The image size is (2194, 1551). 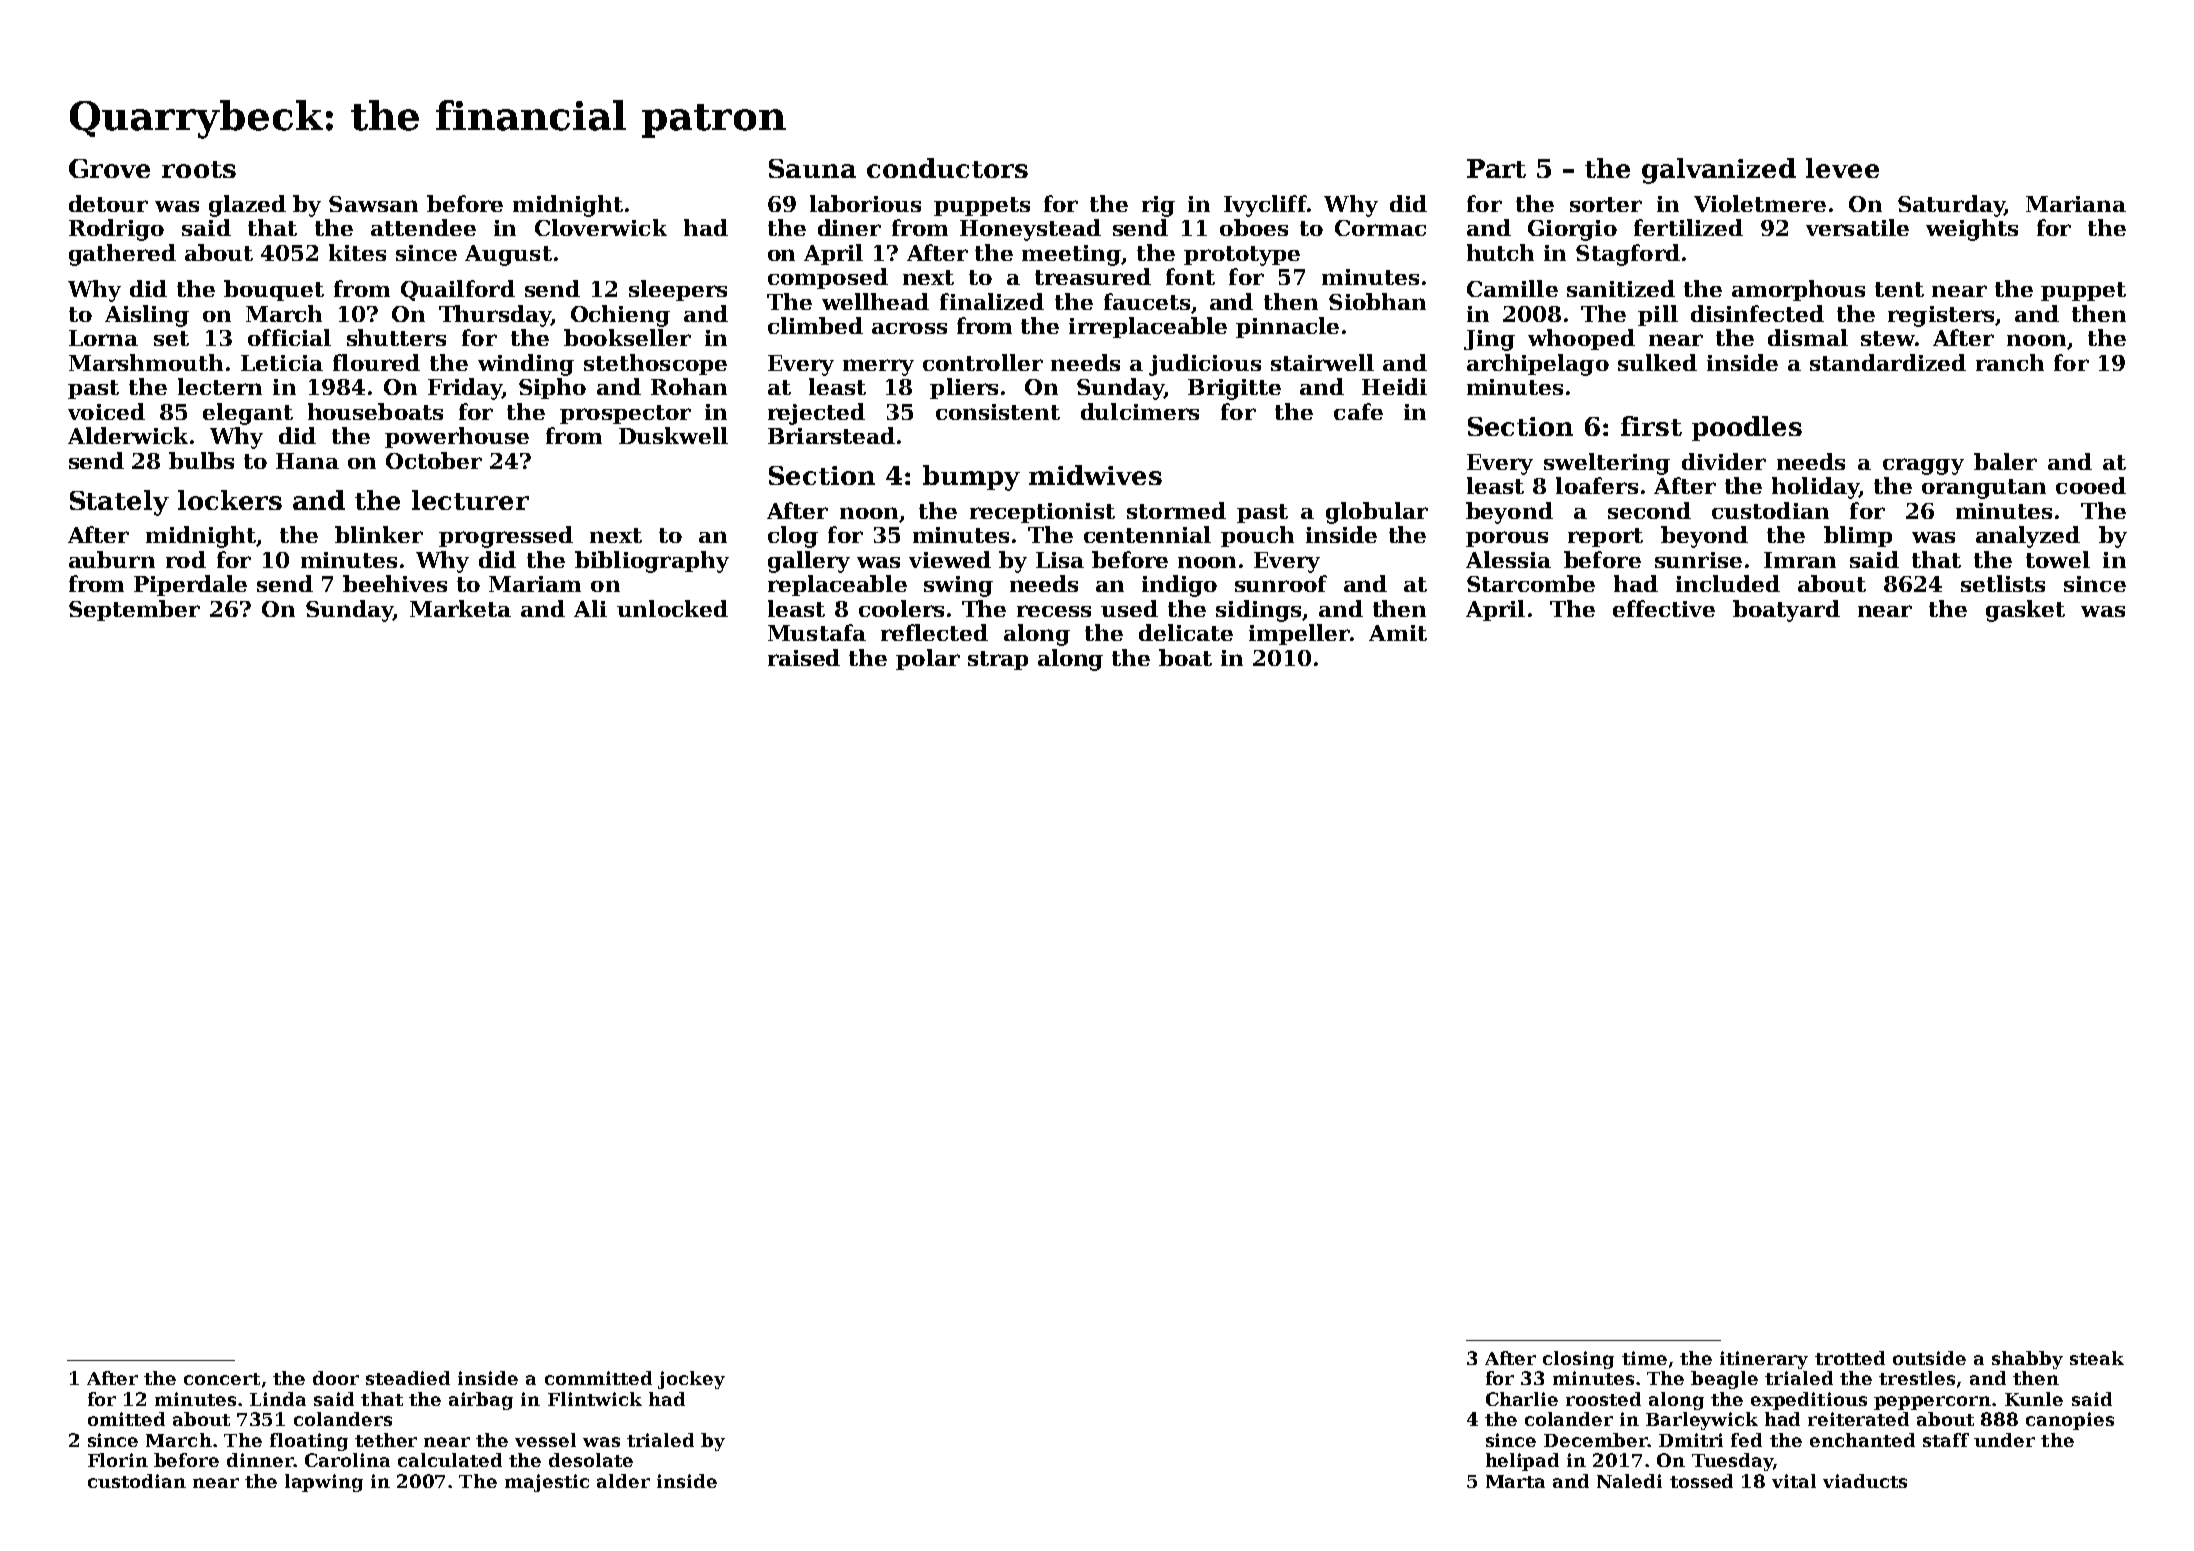 I want to click on Mariana, so click(x=2076, y=204).
